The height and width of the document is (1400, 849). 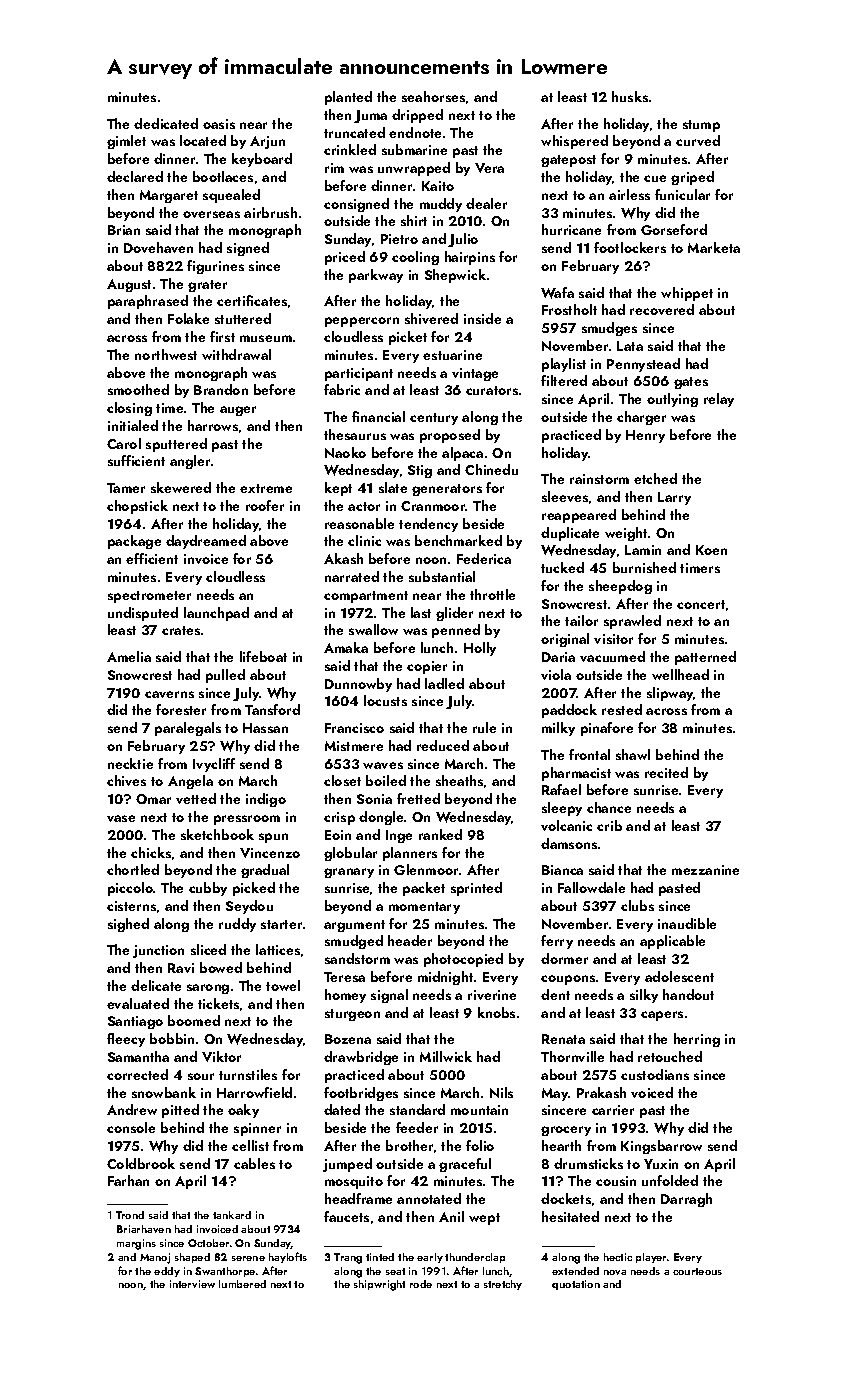 What do you see at coordinates (492, 390) in the document?
I see `curators` at bounding box center [492, 390].
